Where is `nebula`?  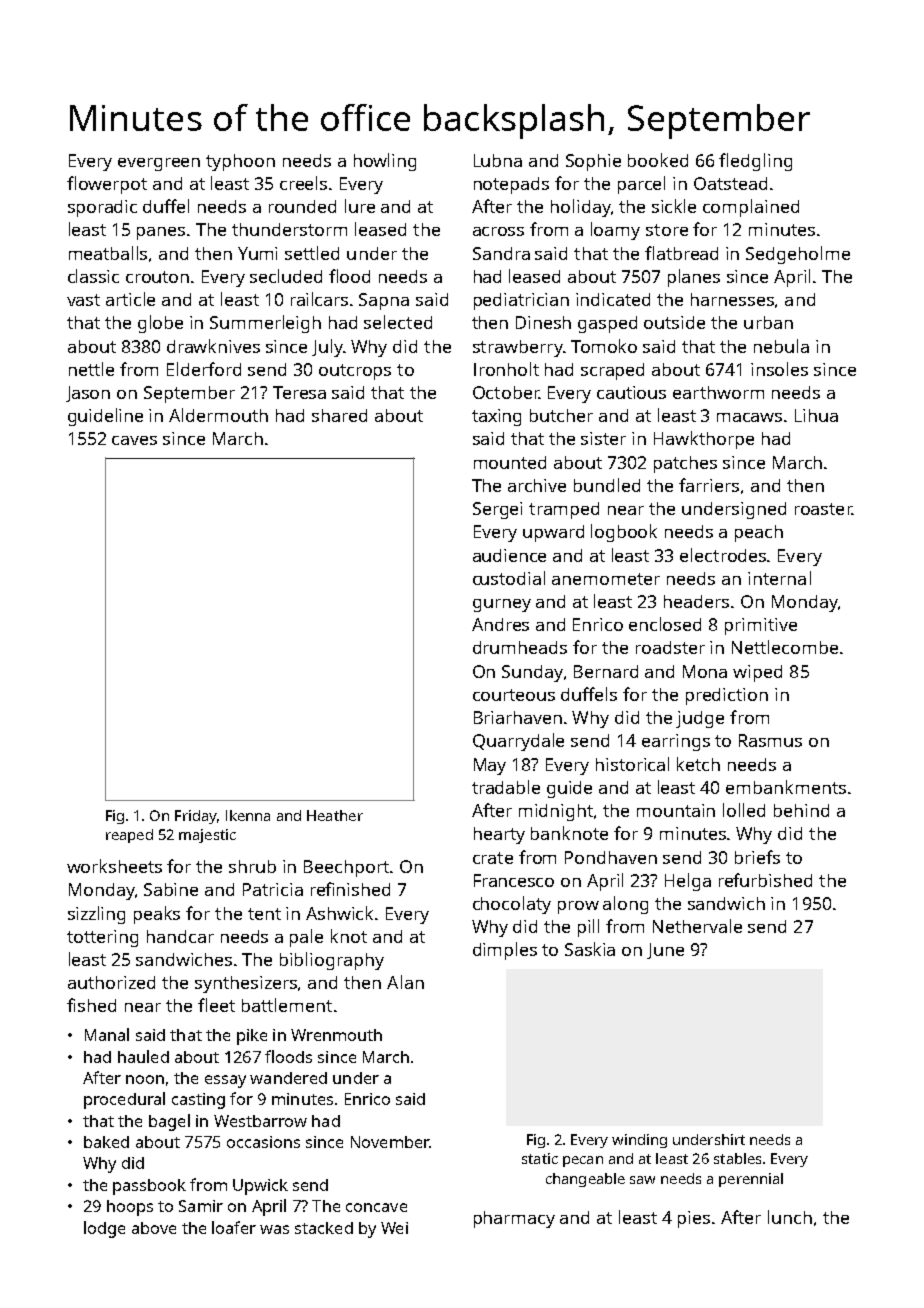 nebula is located at coordinates (781, 346).
